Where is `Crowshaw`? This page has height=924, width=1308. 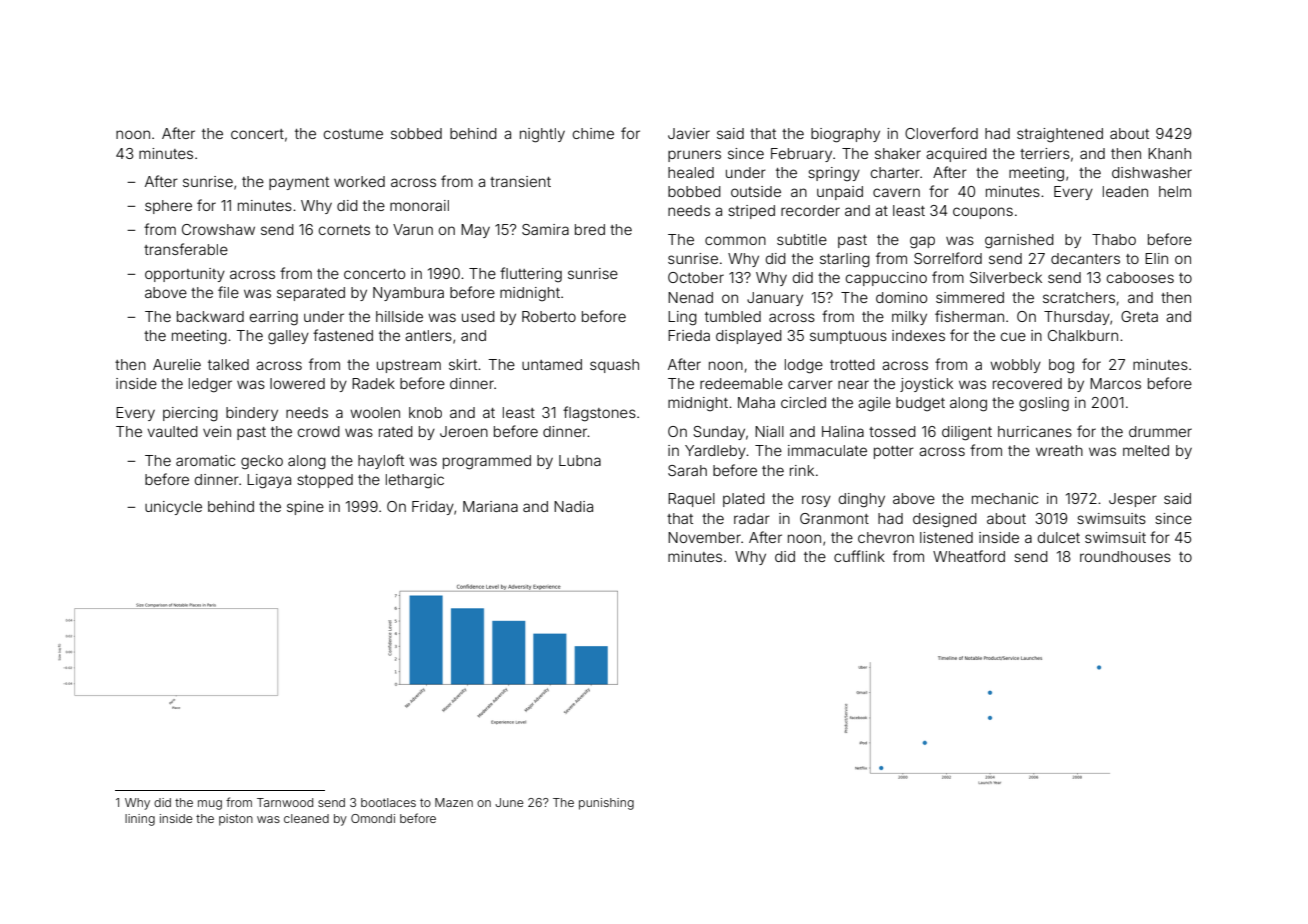
Crowshaw is located at coordinates (218, 229).
